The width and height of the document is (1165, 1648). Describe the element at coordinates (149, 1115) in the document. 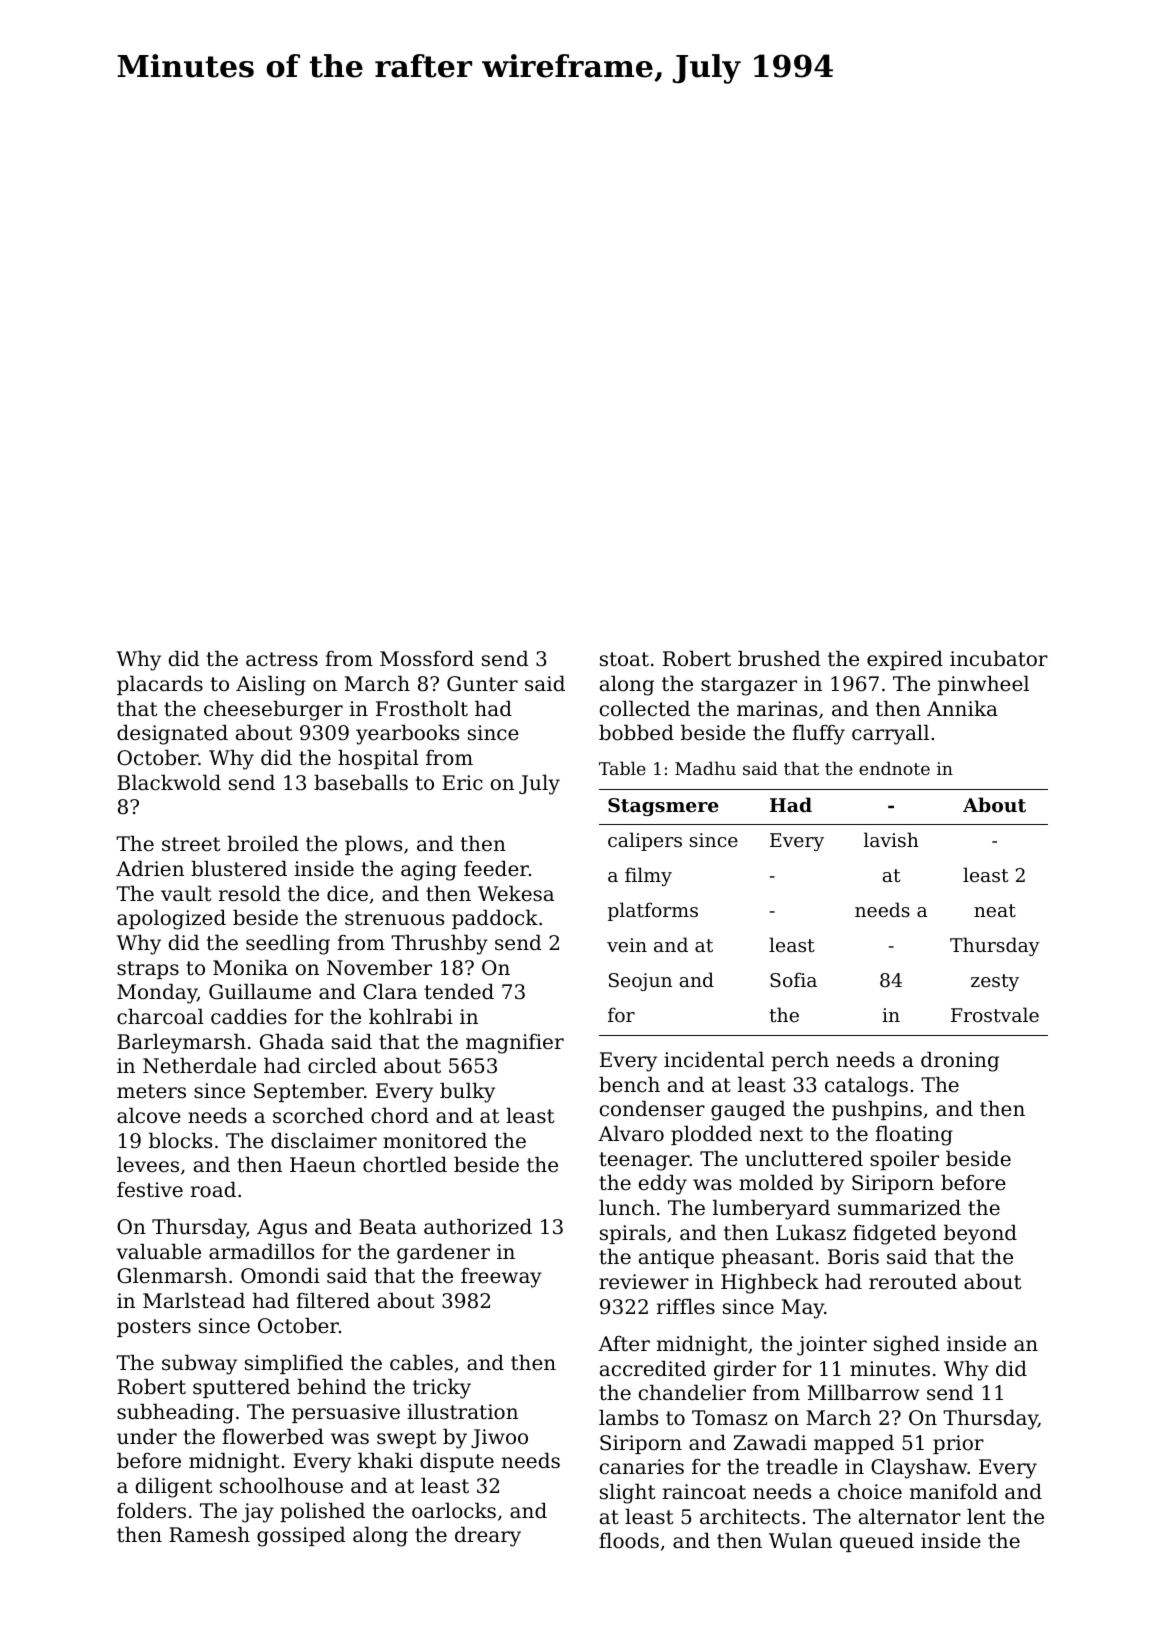

I see `alcove` at that location.
